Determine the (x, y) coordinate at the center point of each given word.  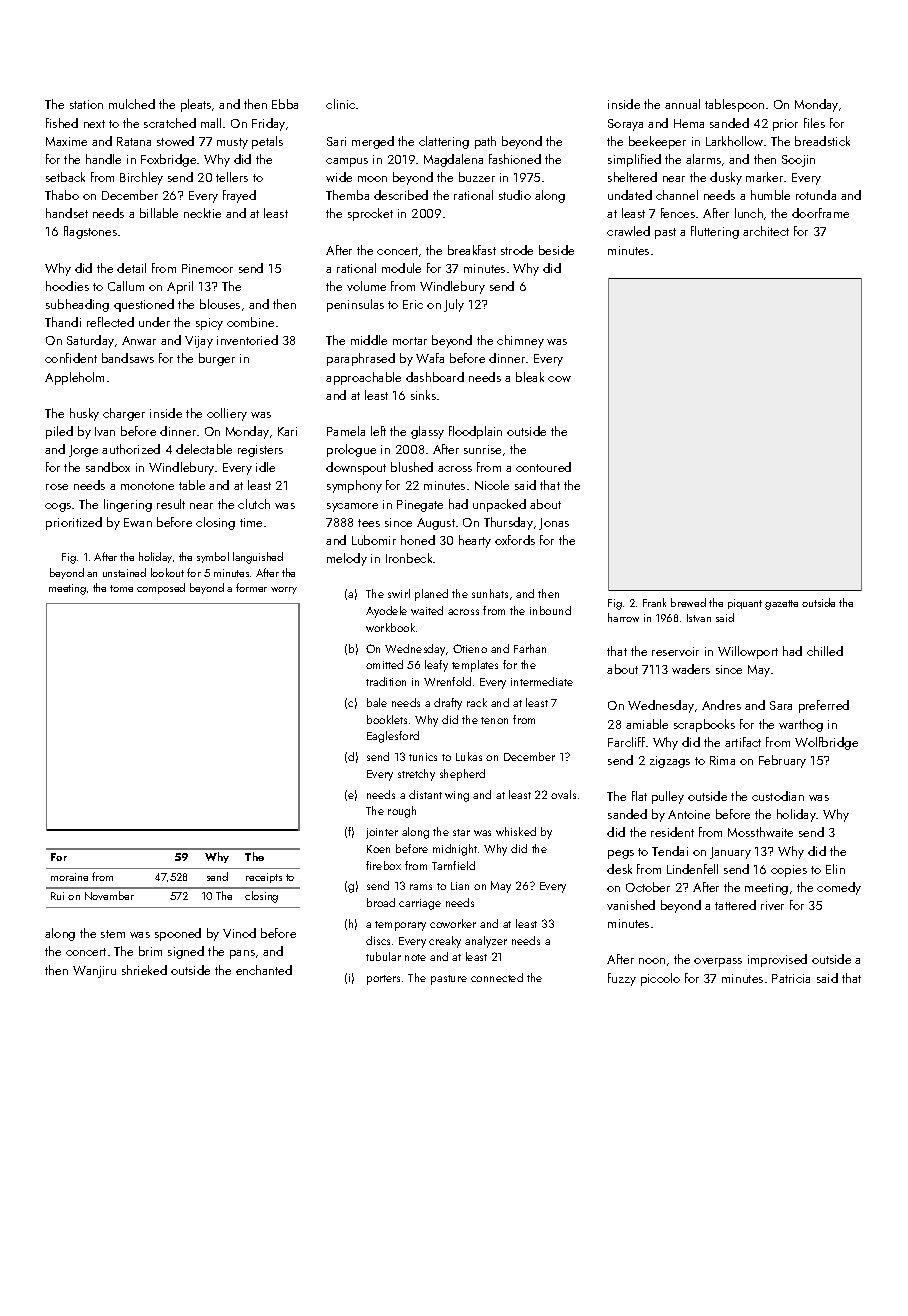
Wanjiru (94, 972)
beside (556, 250)
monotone (147, 486)
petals (267, 142)
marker (764, 177)
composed (161, 588)
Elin (835, 869)
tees (369, 523)
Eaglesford (393, 737)
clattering (444, 142)
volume (366, 286)
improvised (777, 960)
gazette (781, 605)
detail (131, 268)
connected (497, 977)
